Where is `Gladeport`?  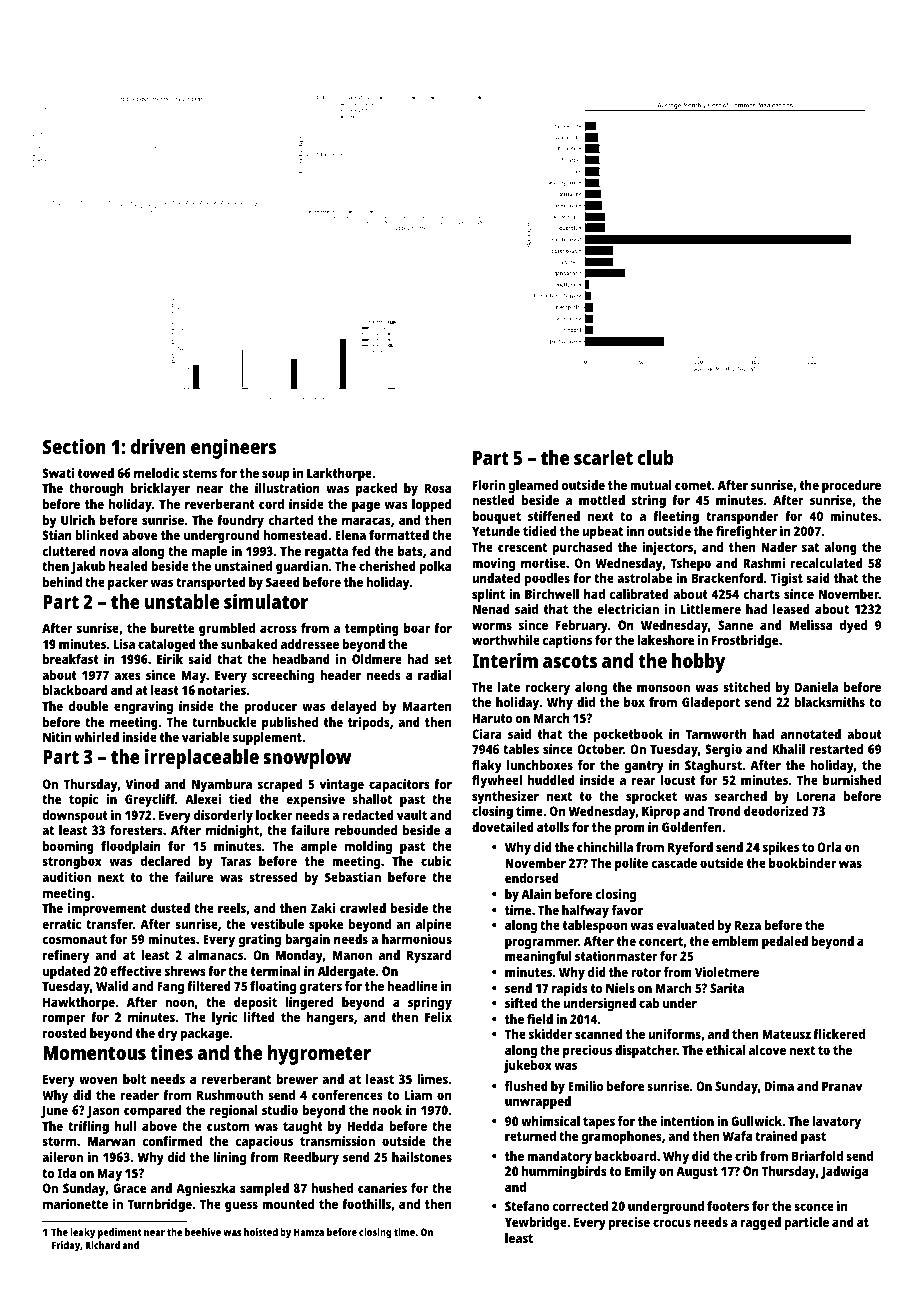 Gladeport is located at coordinates (711, 703).
